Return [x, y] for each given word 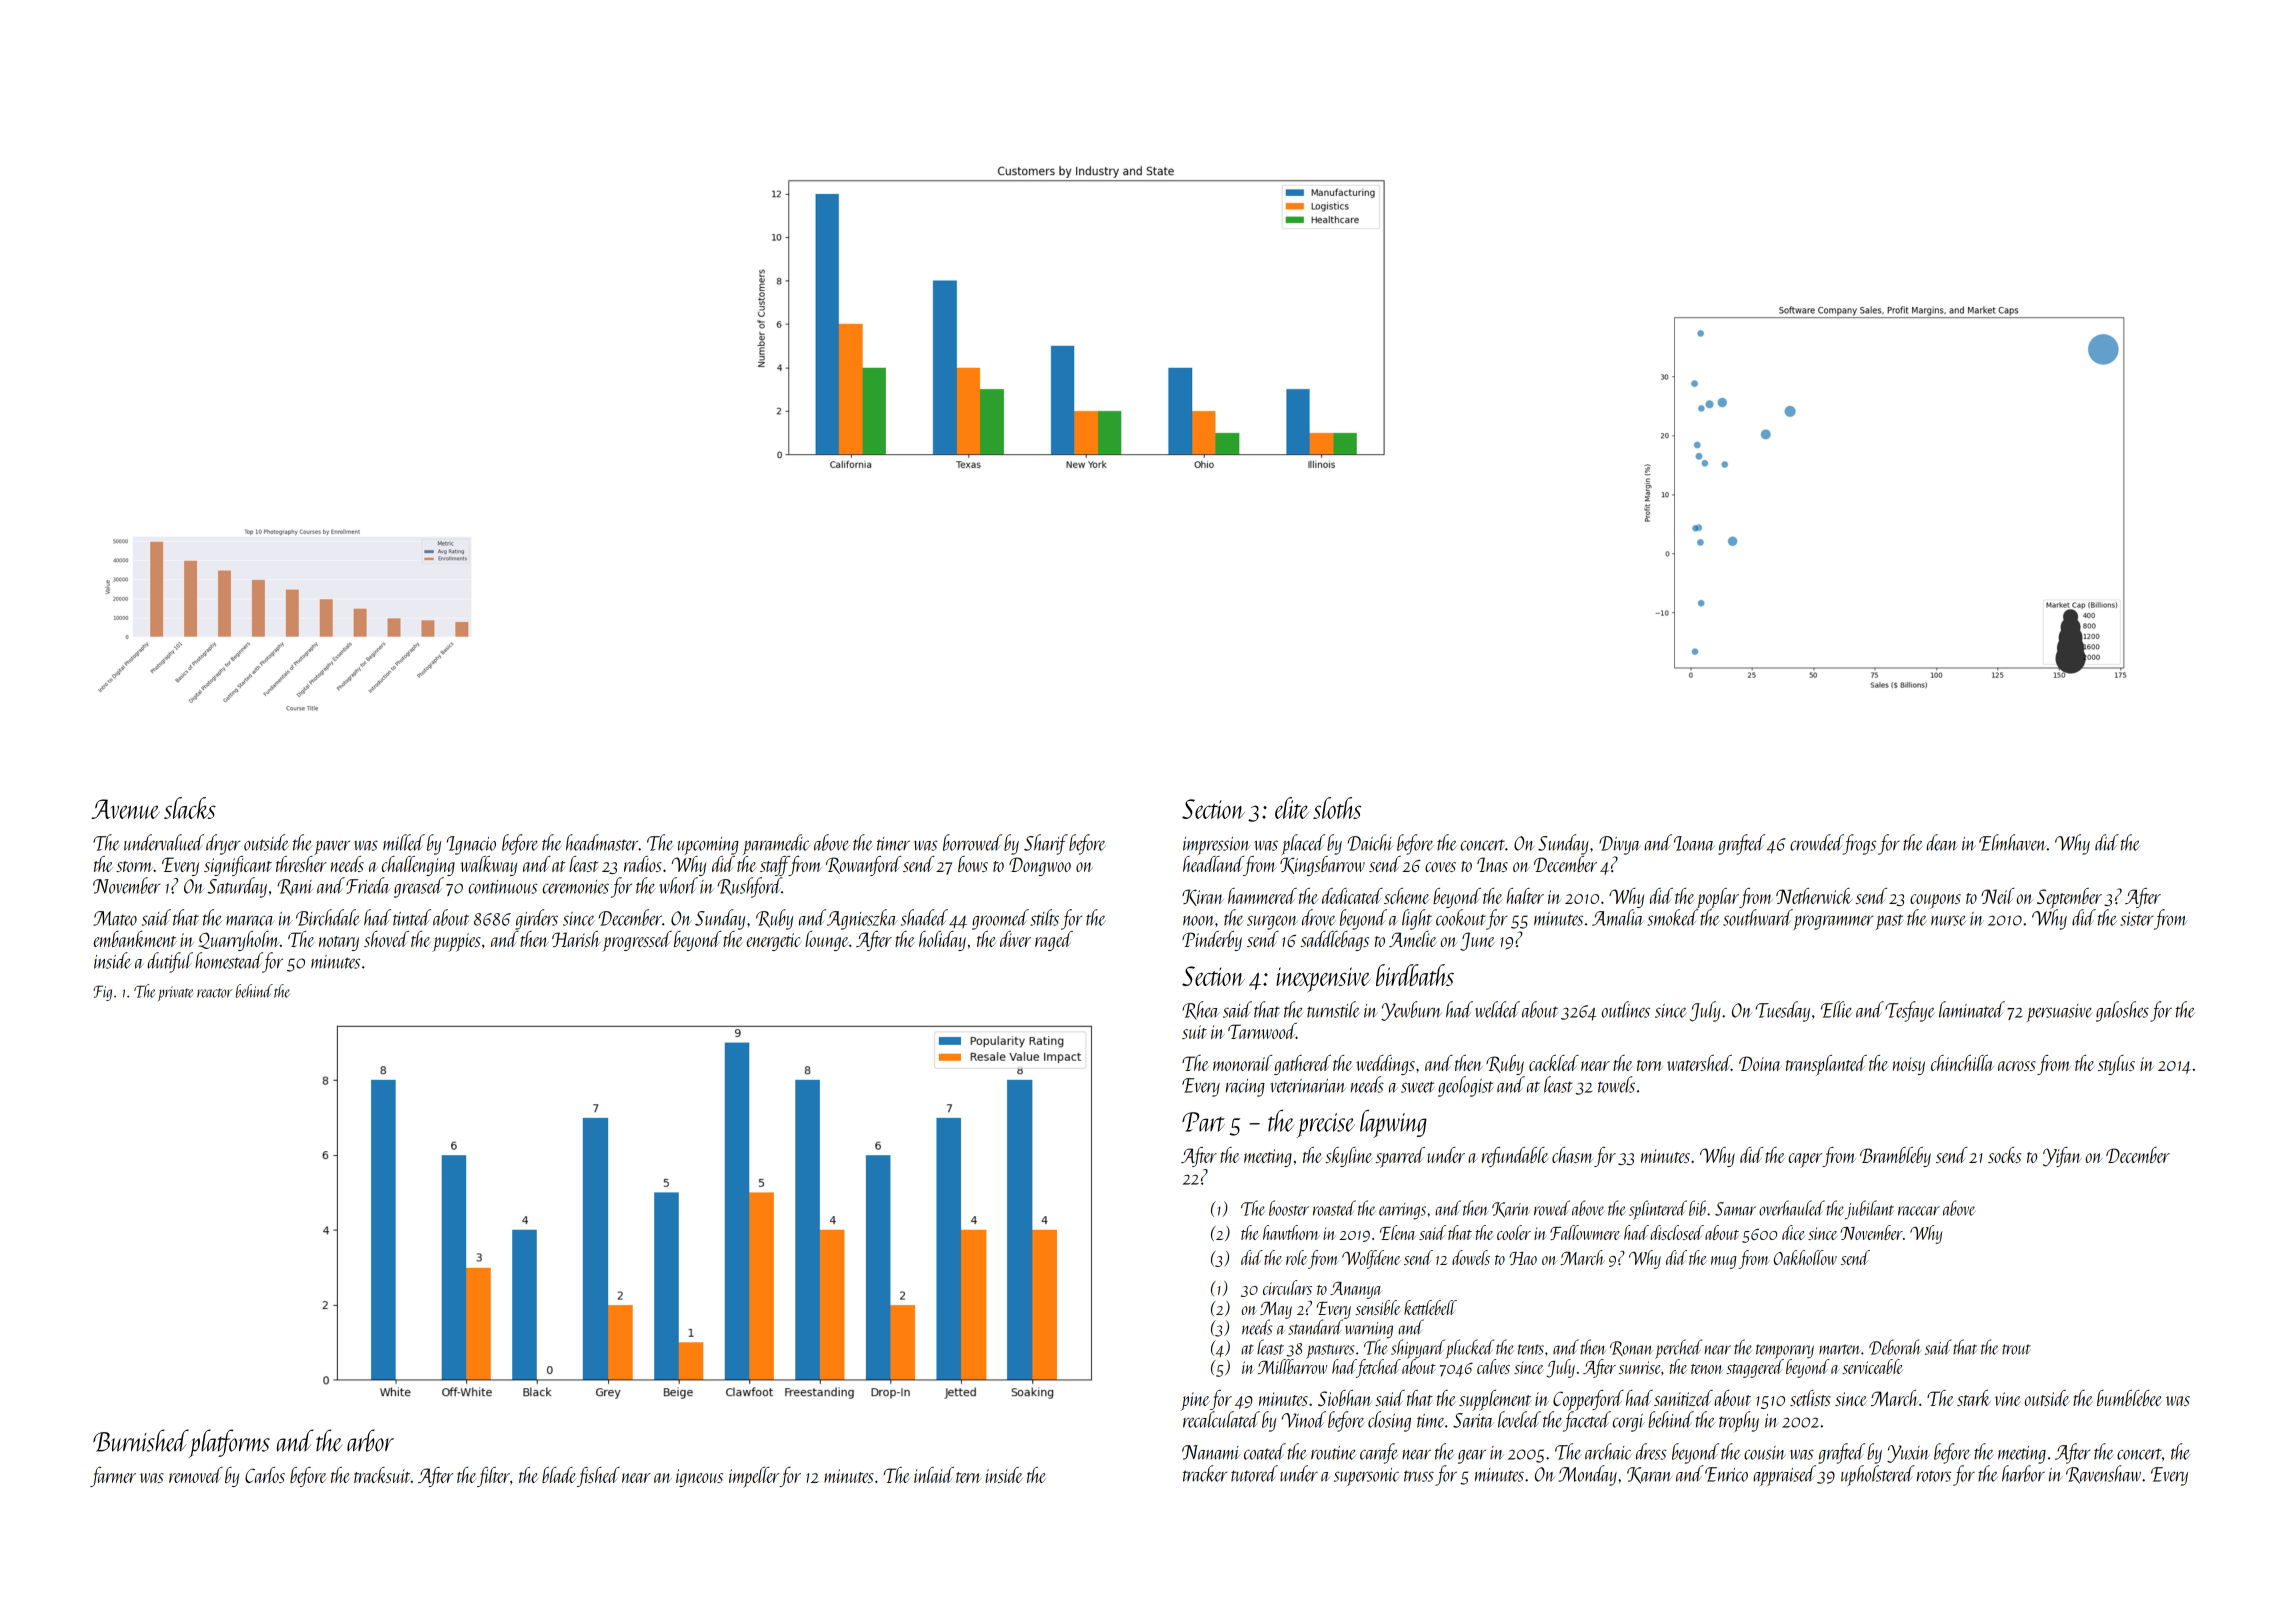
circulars [1287, 1287]
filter [493, 1477]
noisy [1909, 1066]
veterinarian [1308, 1086]
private [175, 993]
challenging [418, 866]
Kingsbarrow [1322, 866]
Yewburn [1411, 1011]
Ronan [1631, 1348]
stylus [2116, 1065]
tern [968, 1477]
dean [1941, 842]
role [1297, 1257]
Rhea [1200, 1010]
